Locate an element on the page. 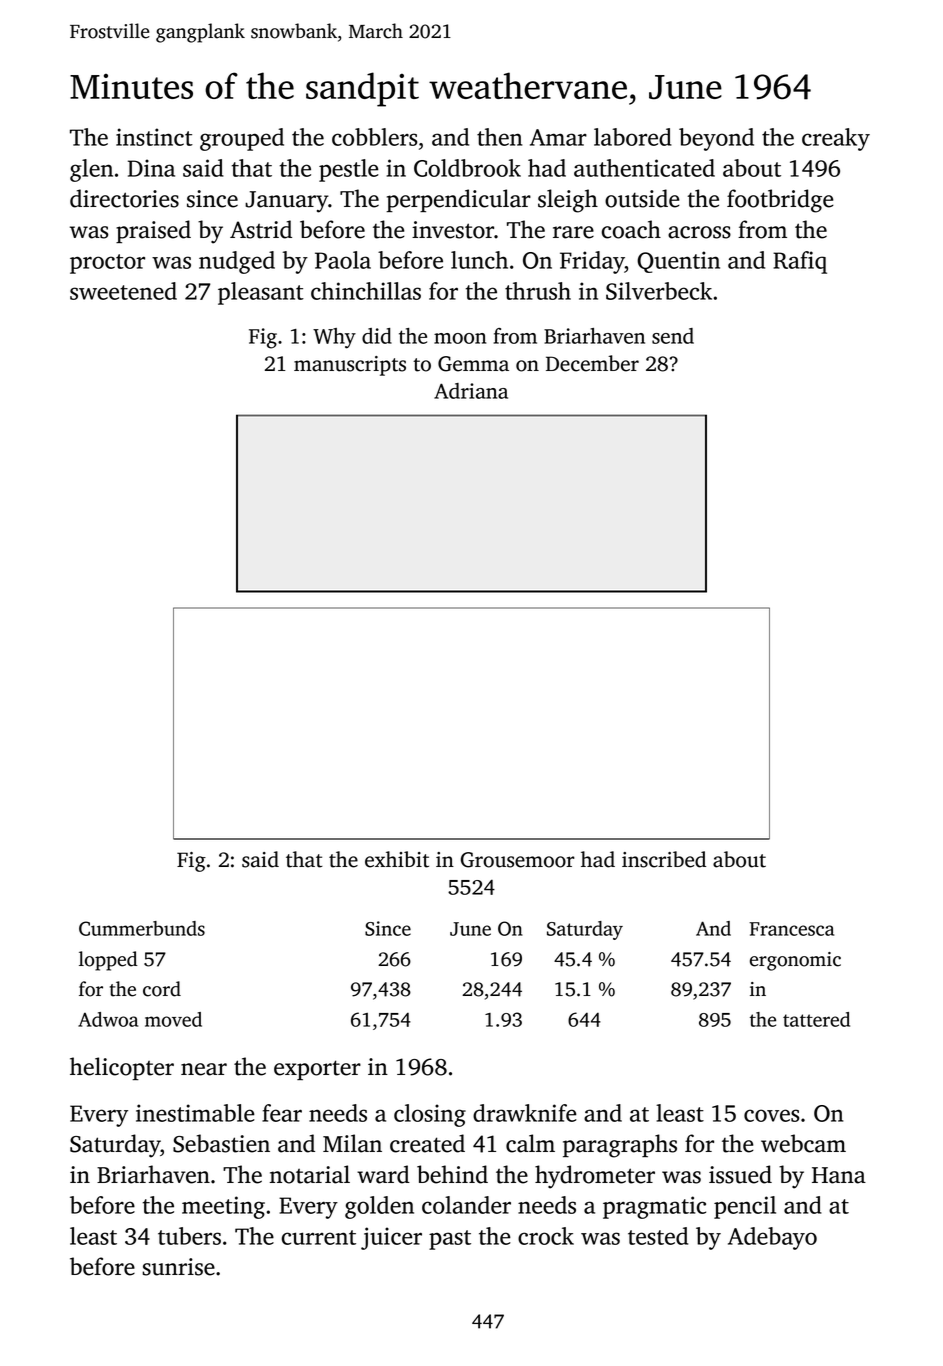 The image size is (943, 1366). Cummerbunds is located at coordinates (142, 928).
